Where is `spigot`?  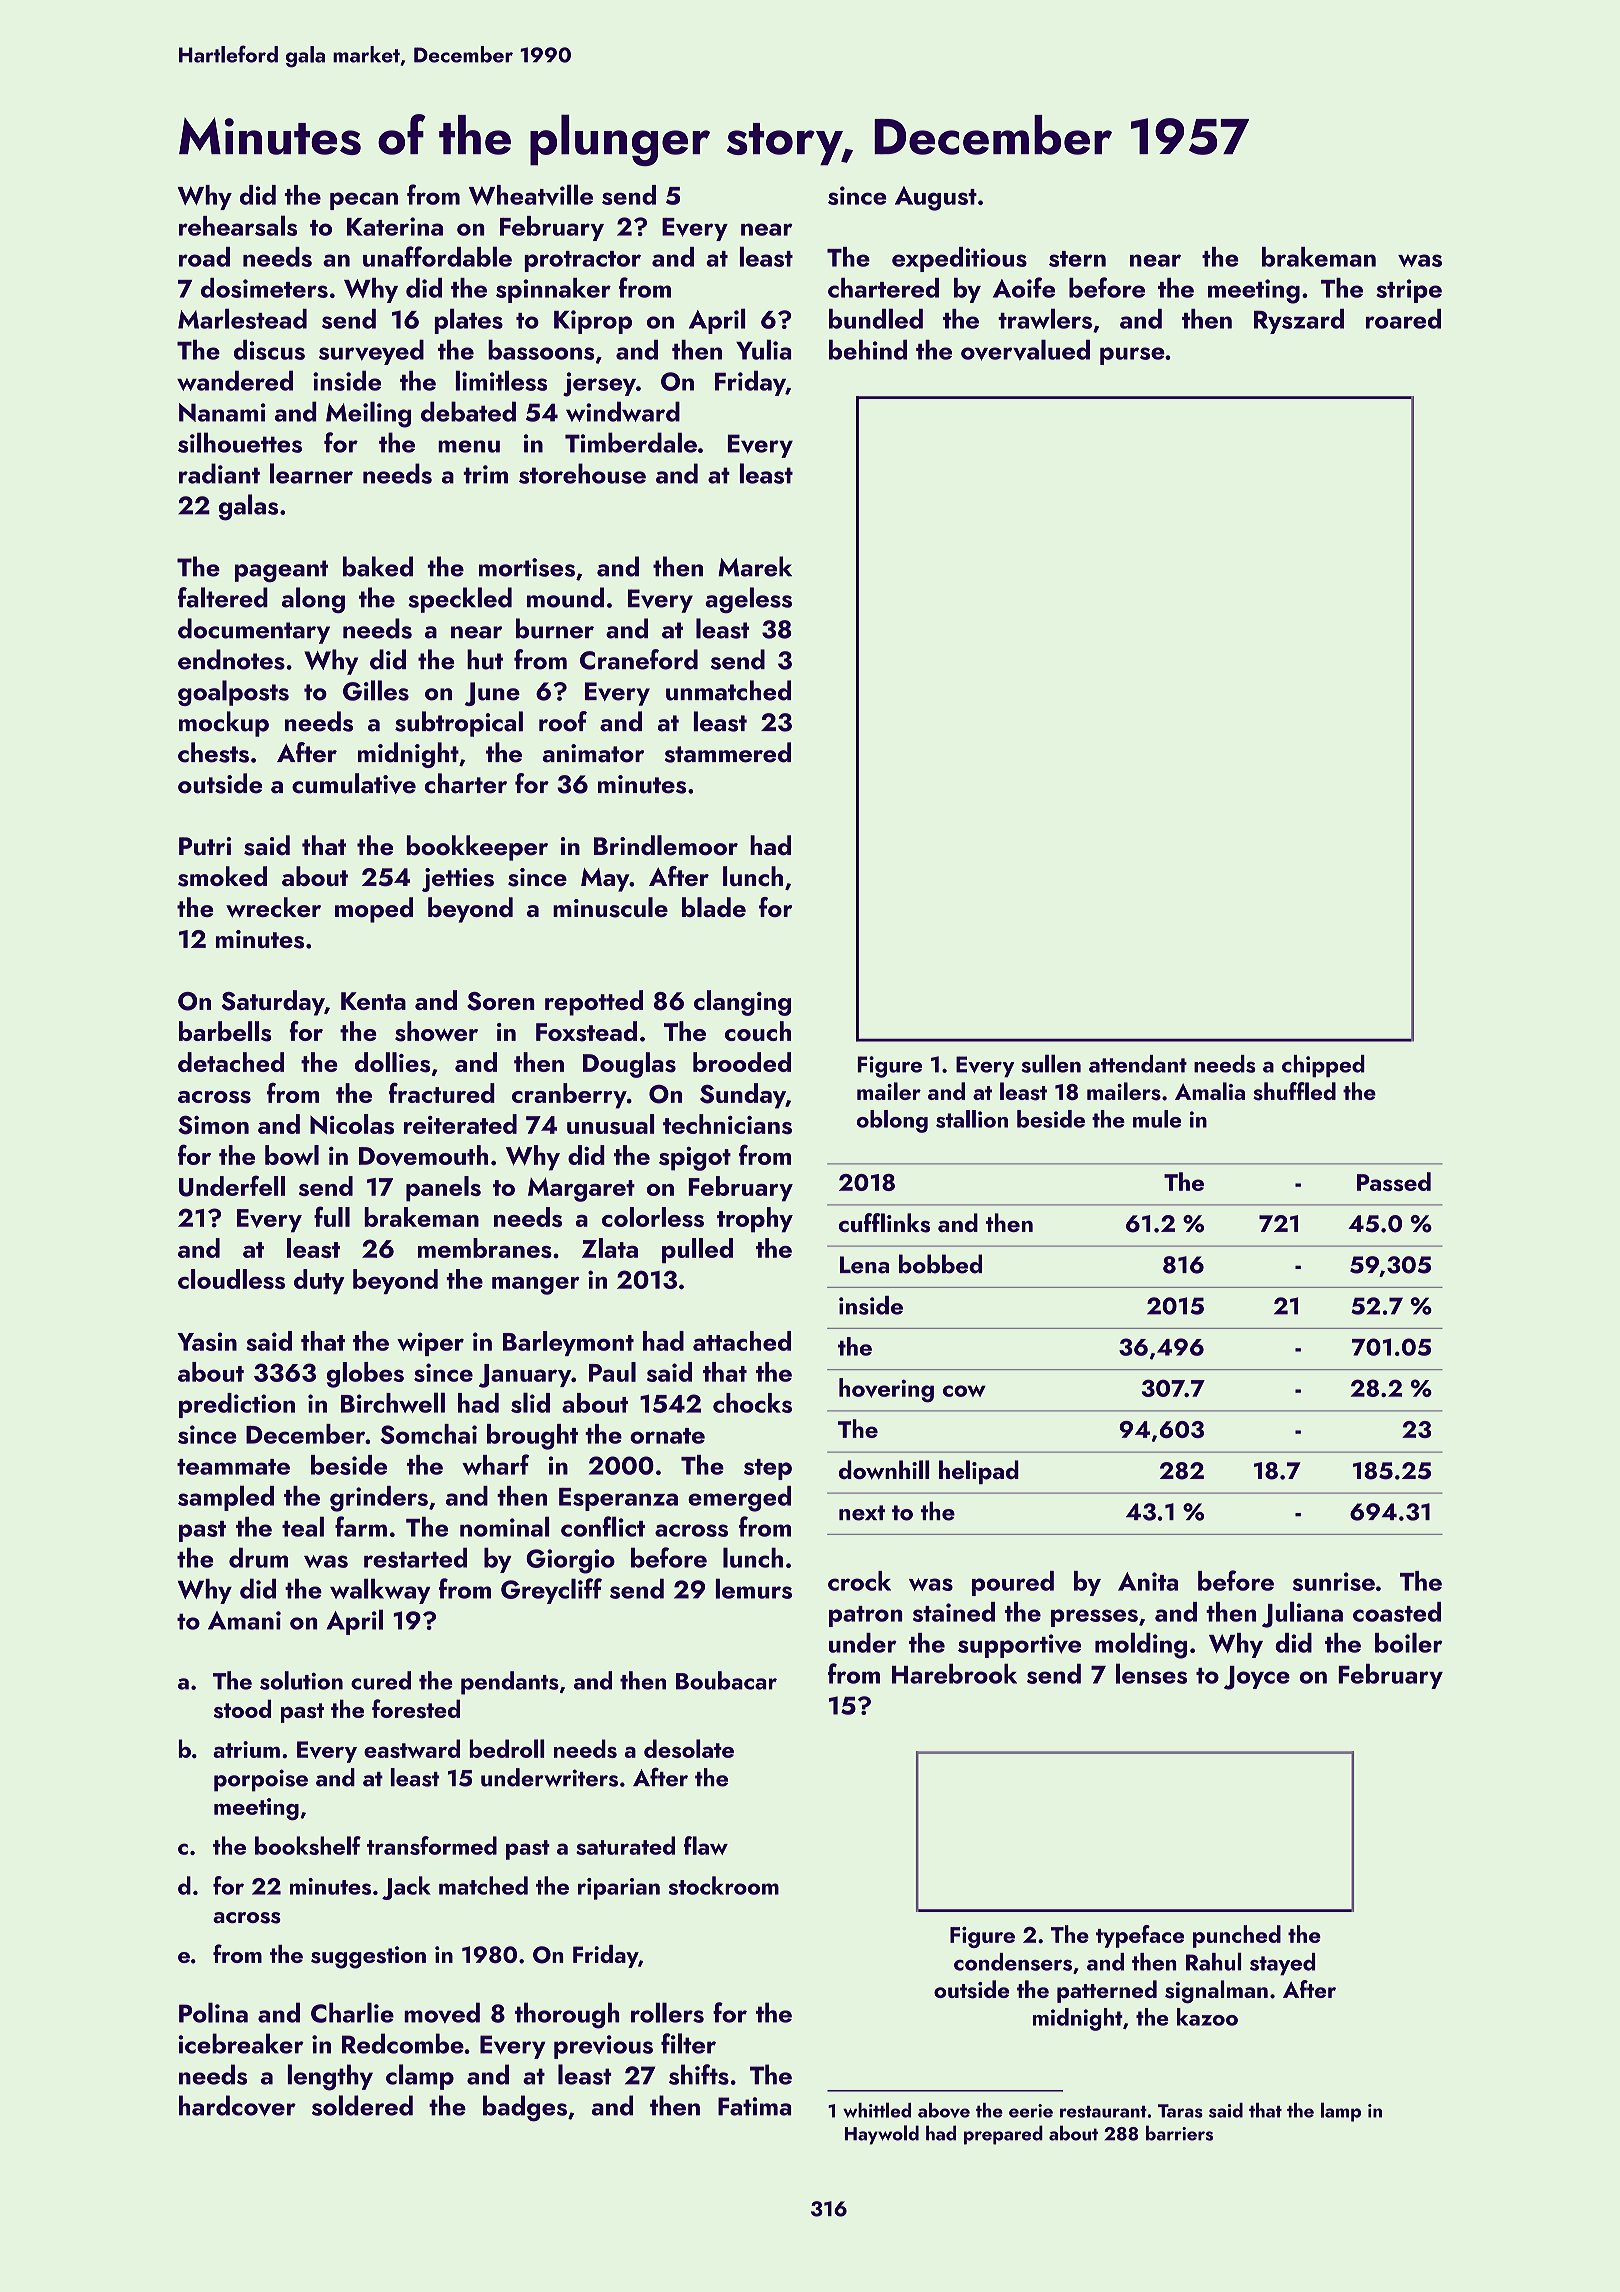
spigot is located at coordinates (695, 1159).
